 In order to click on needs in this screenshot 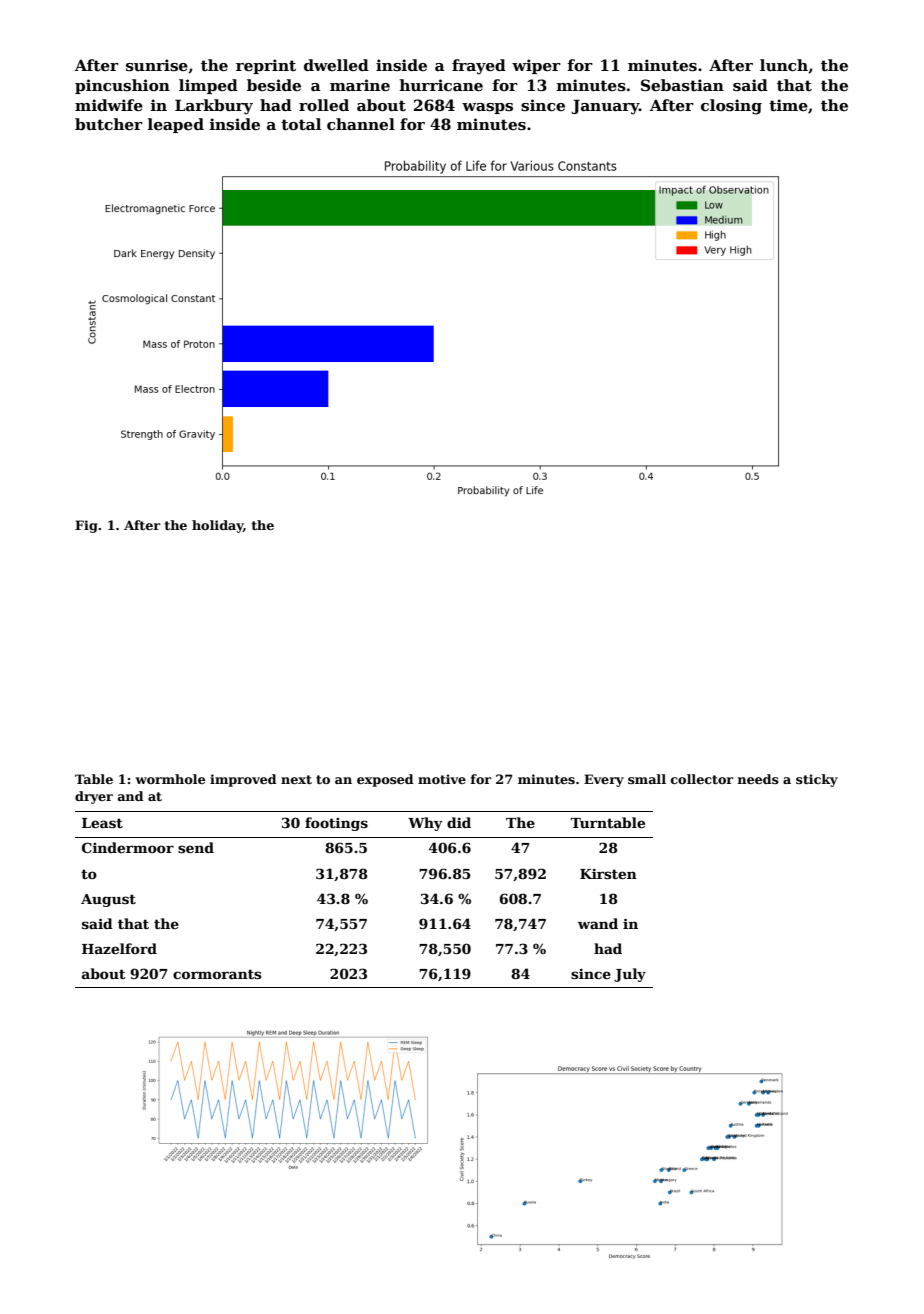, I will do `click(758, 779)`.
